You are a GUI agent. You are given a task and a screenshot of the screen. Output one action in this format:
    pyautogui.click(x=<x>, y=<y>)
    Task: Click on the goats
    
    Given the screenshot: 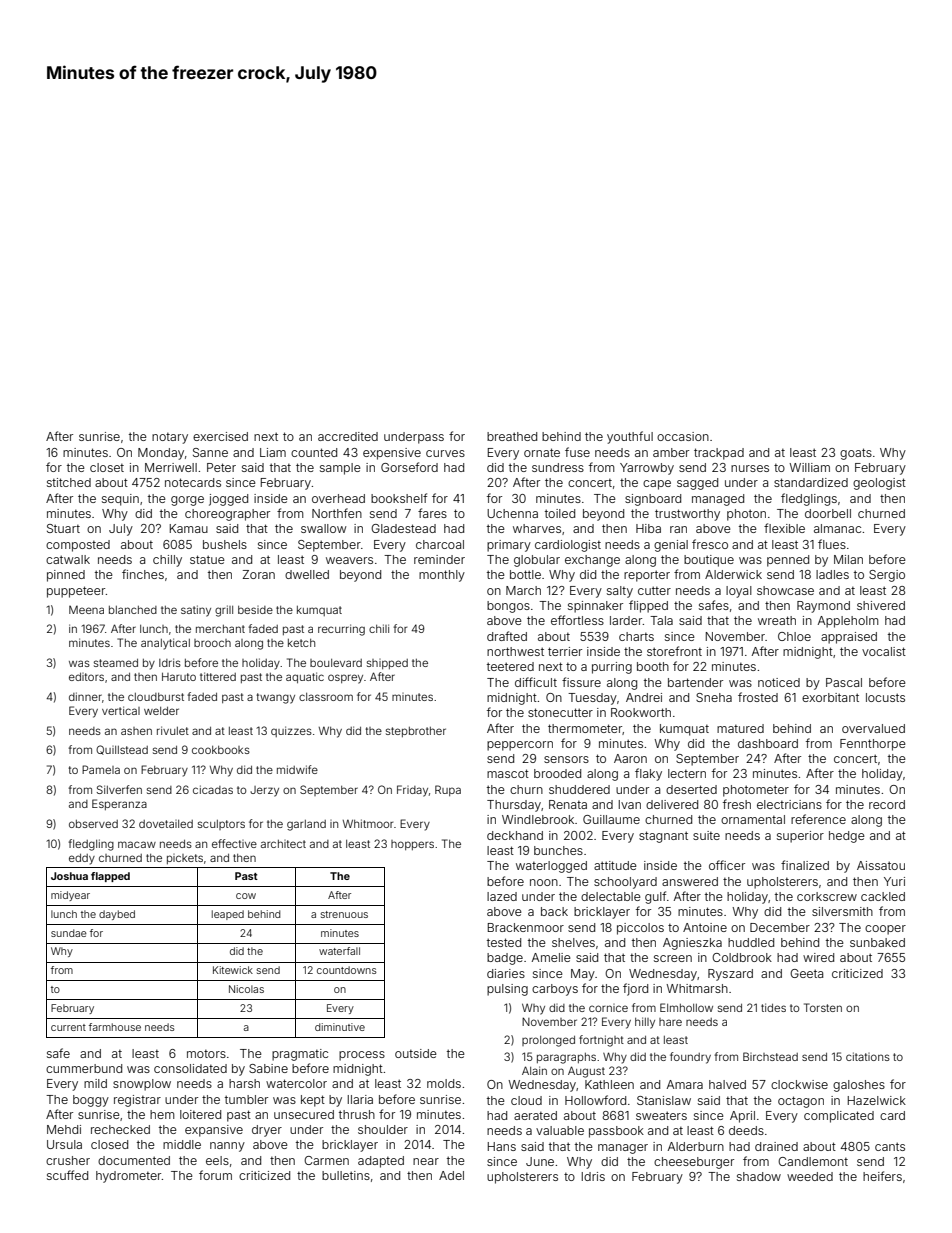 What is the action you would take?
    pyautogui.click(x=856, y=454)
